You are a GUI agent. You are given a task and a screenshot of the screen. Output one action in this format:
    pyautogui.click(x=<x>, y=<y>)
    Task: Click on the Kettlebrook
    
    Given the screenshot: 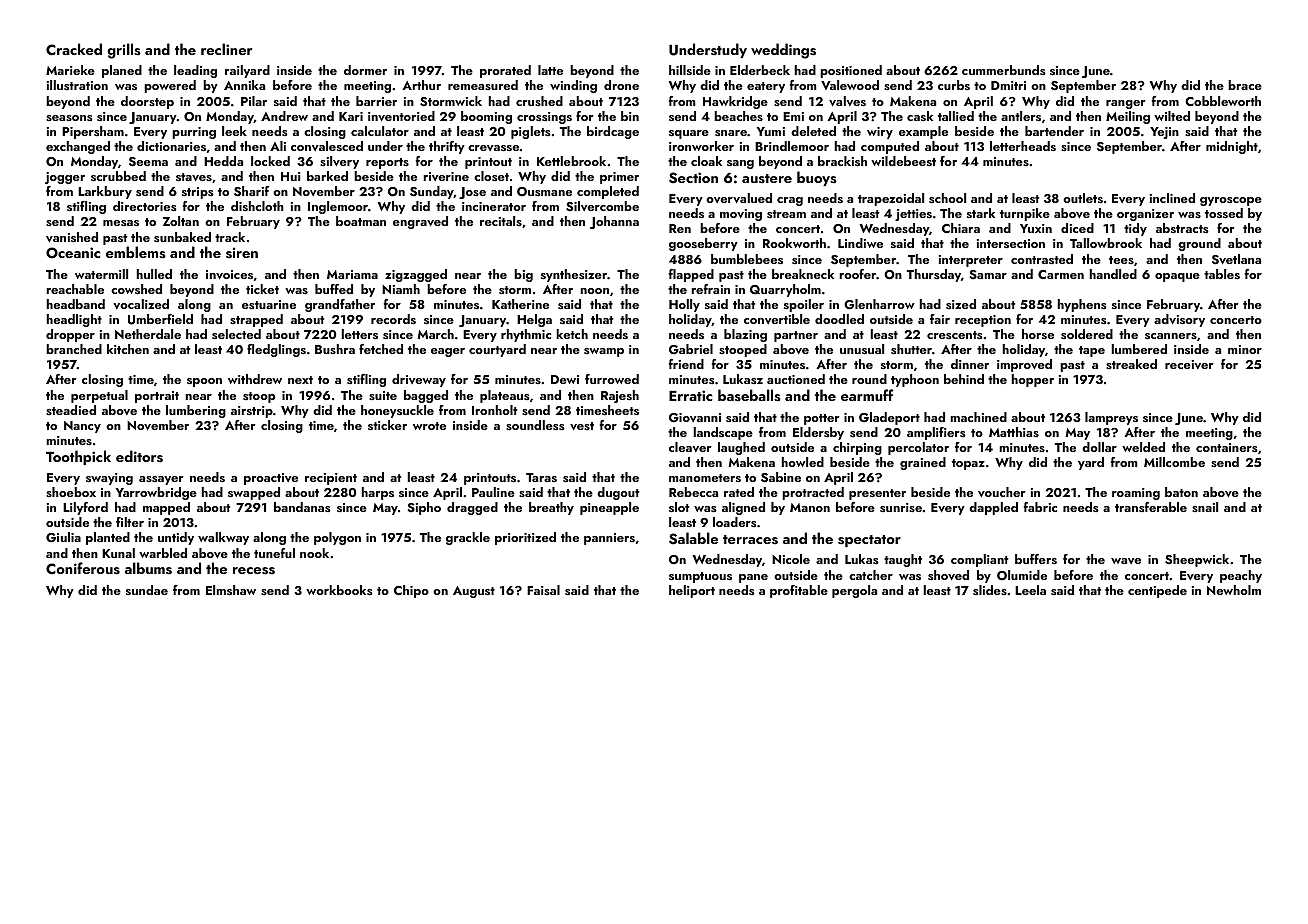 What is the action you would take?
    pyautogui.click(x=571, y=161)
